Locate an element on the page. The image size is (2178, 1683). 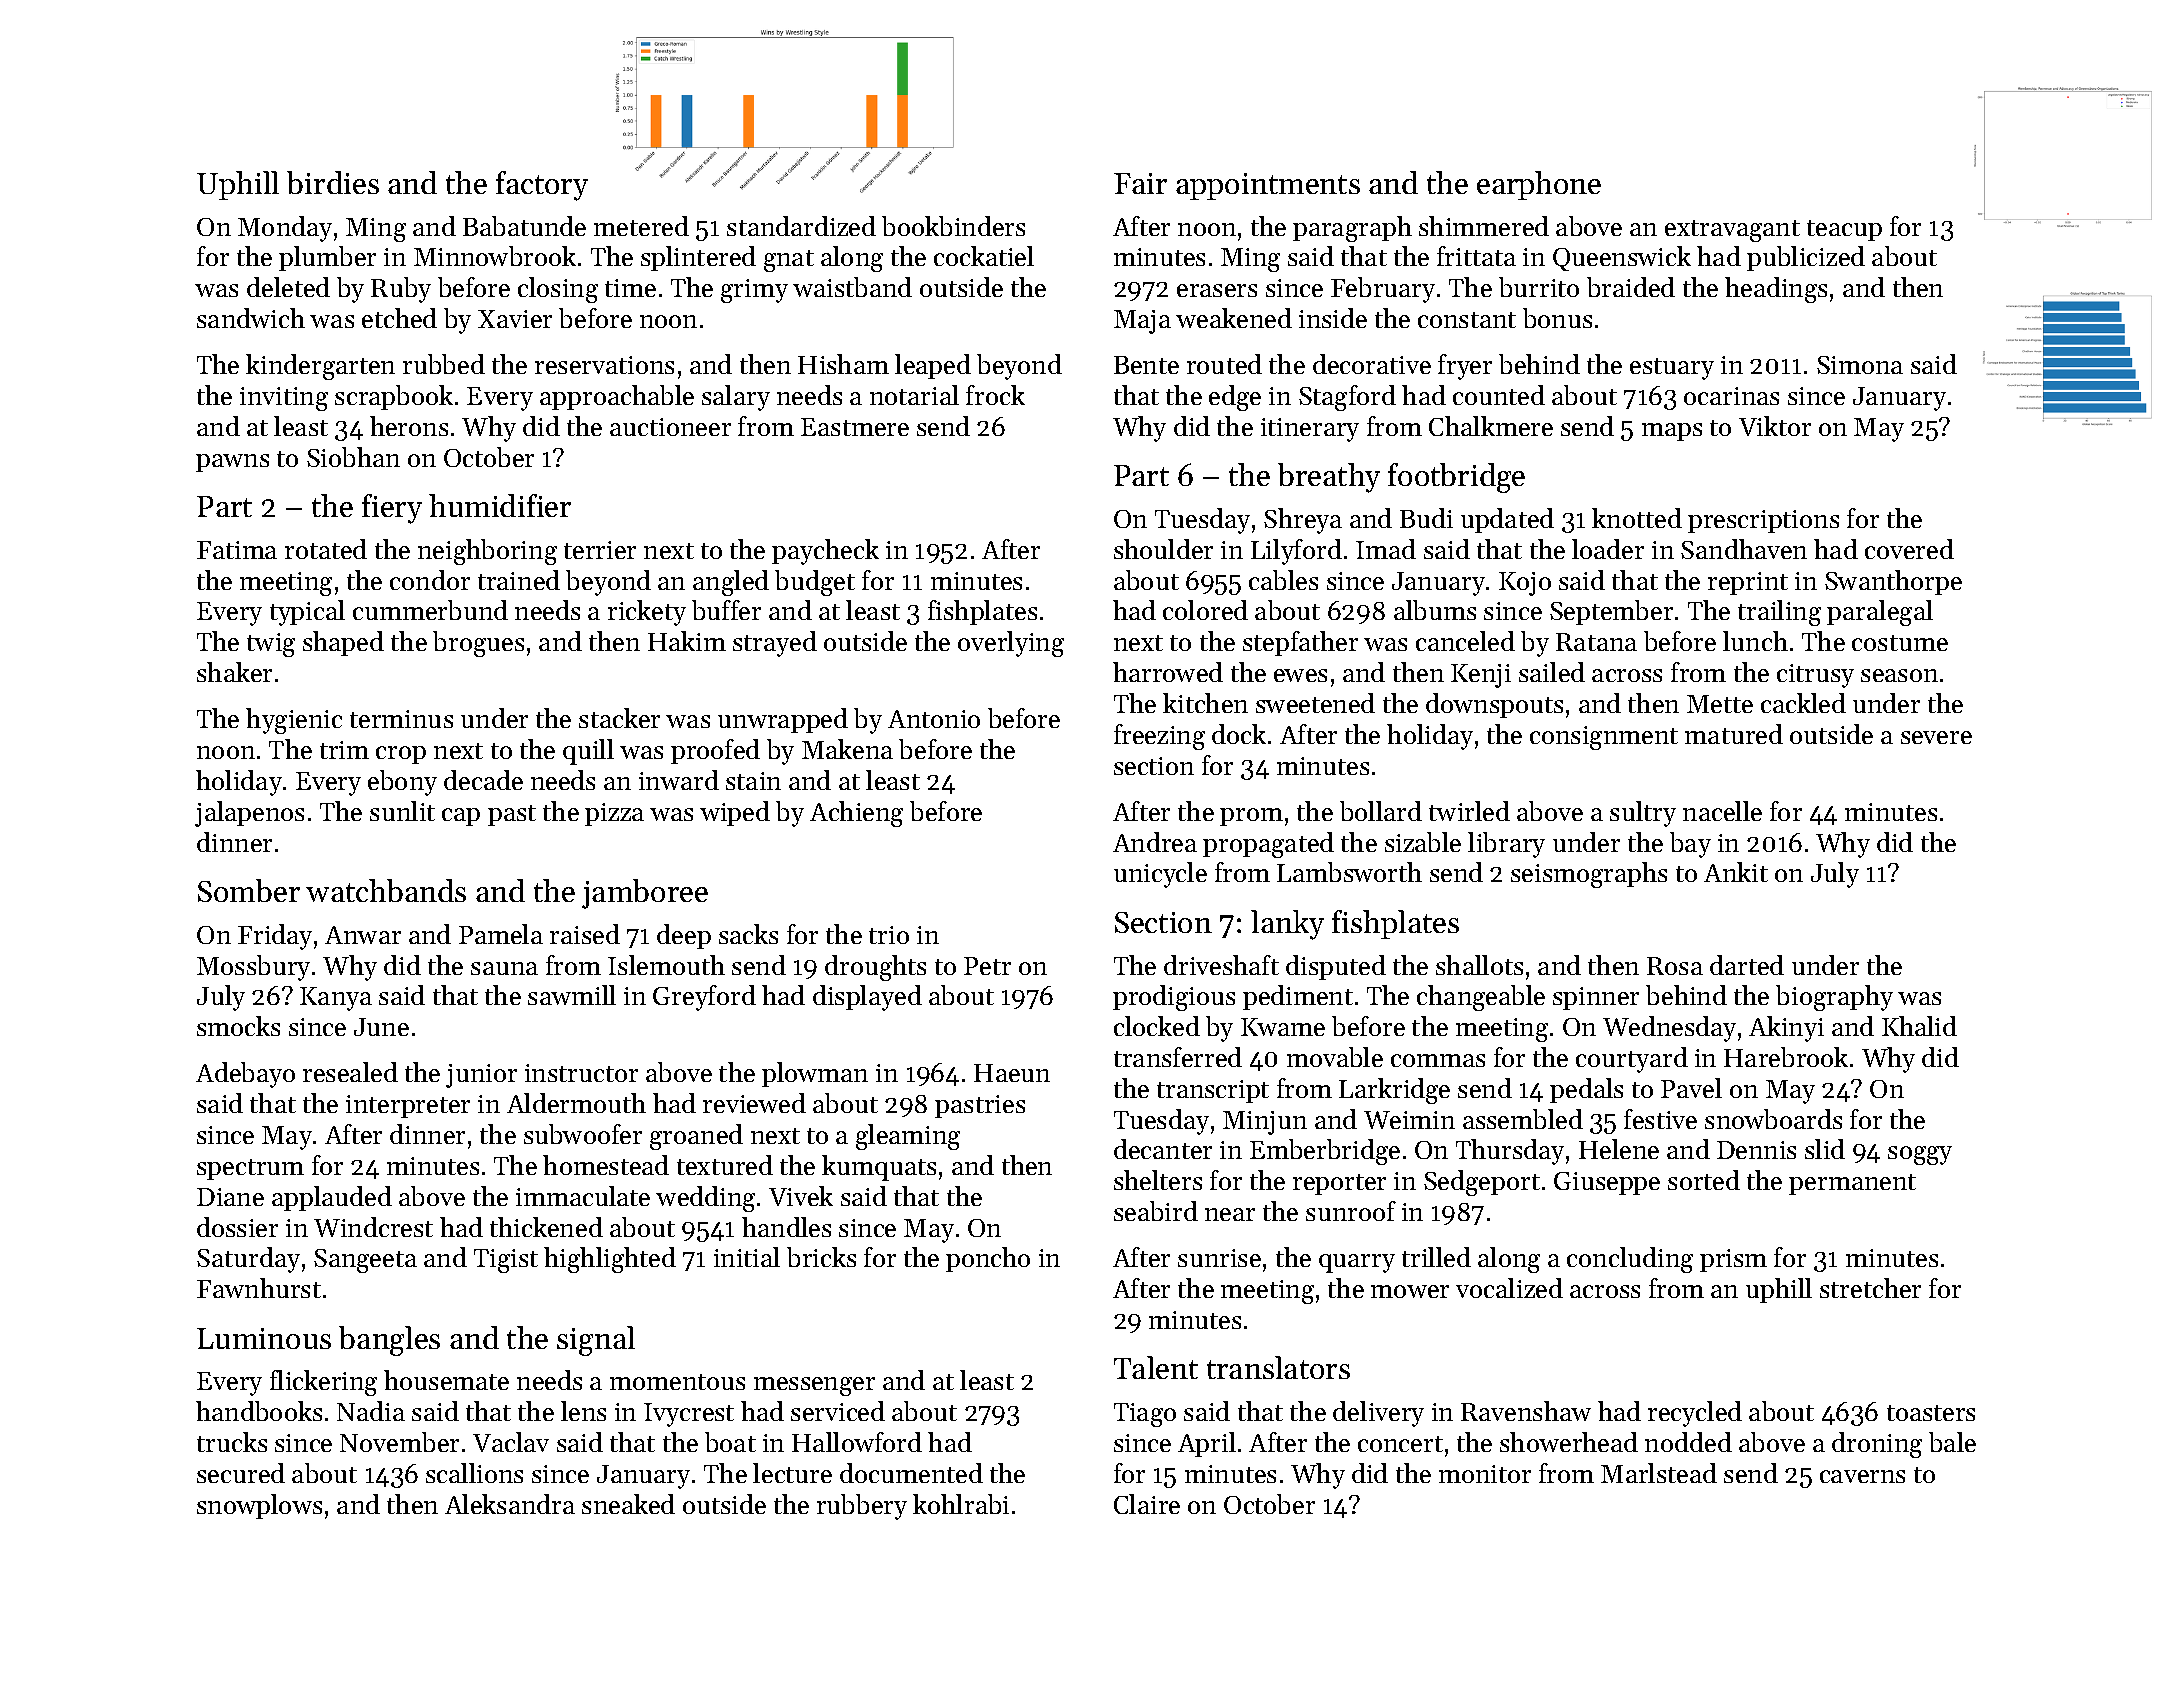
snowplows is located at coordinates (259, 1506).
